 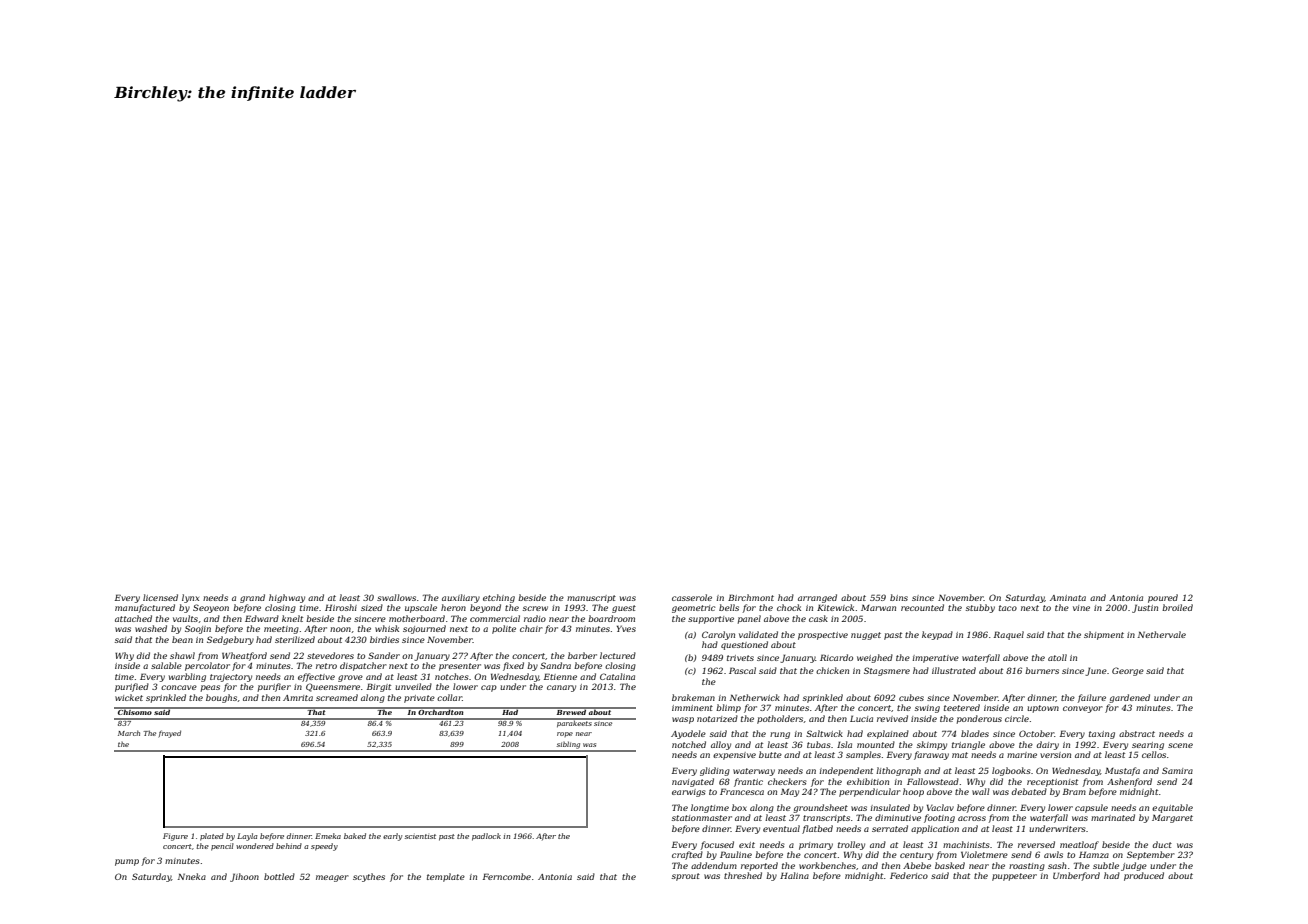 What do you see at coordinates (221, 698) in the screenshot?
I see `boughs` at bounding box center [221, 698].
